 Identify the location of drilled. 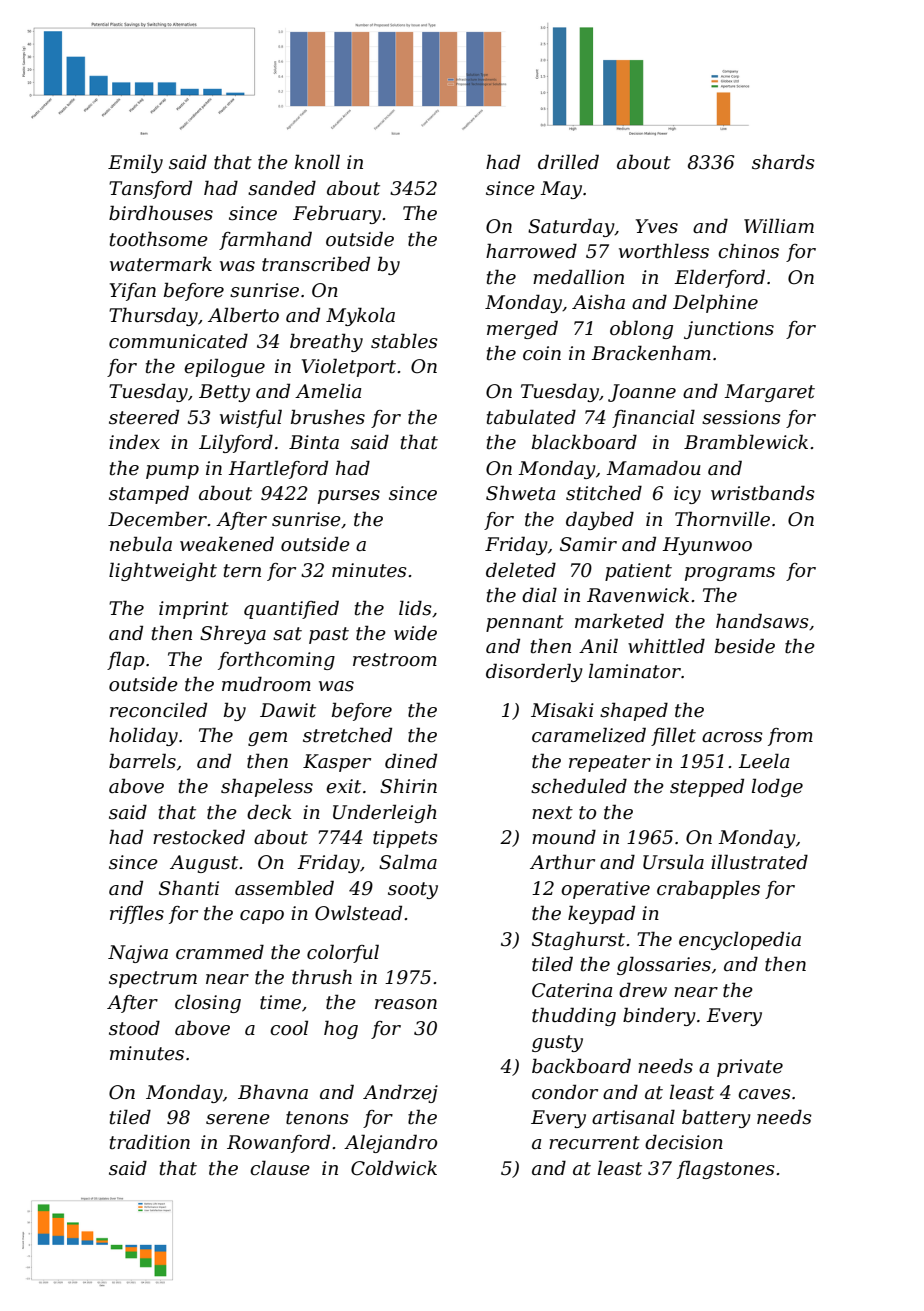
(568, 162).
